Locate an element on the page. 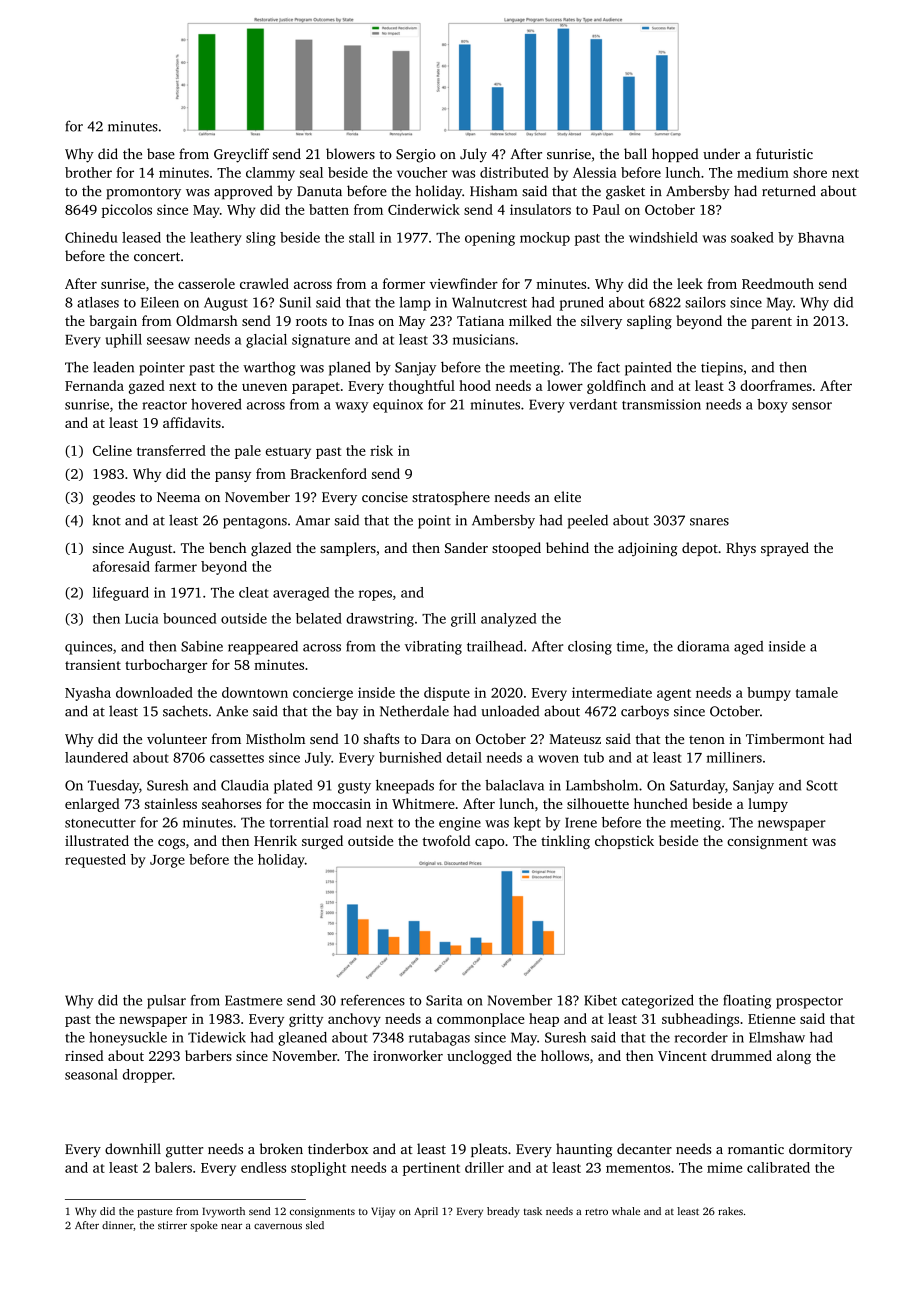  Elmshaw is located at coordinates (777, 1037).
